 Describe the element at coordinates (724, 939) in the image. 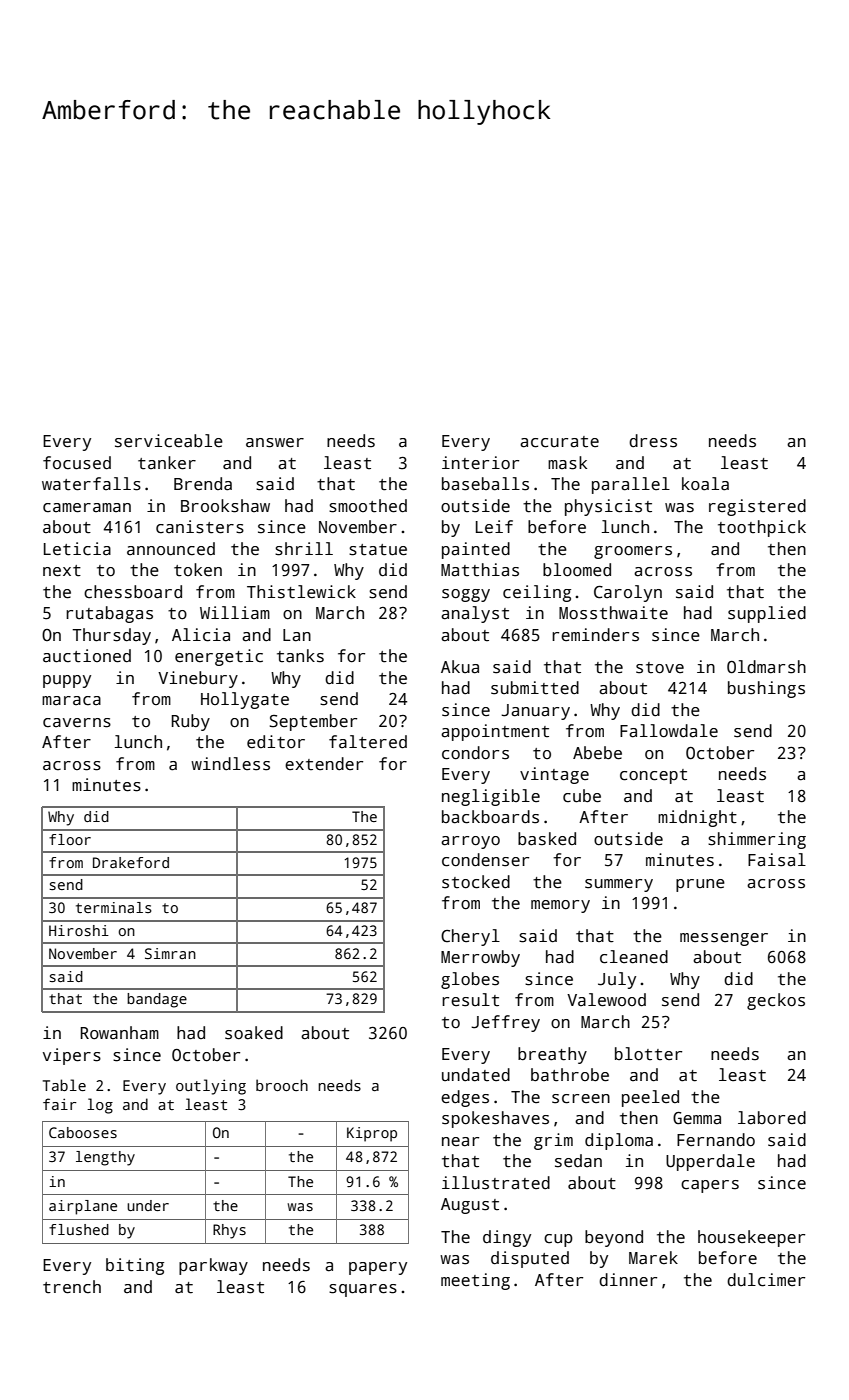

I see `messenger` at that location.
